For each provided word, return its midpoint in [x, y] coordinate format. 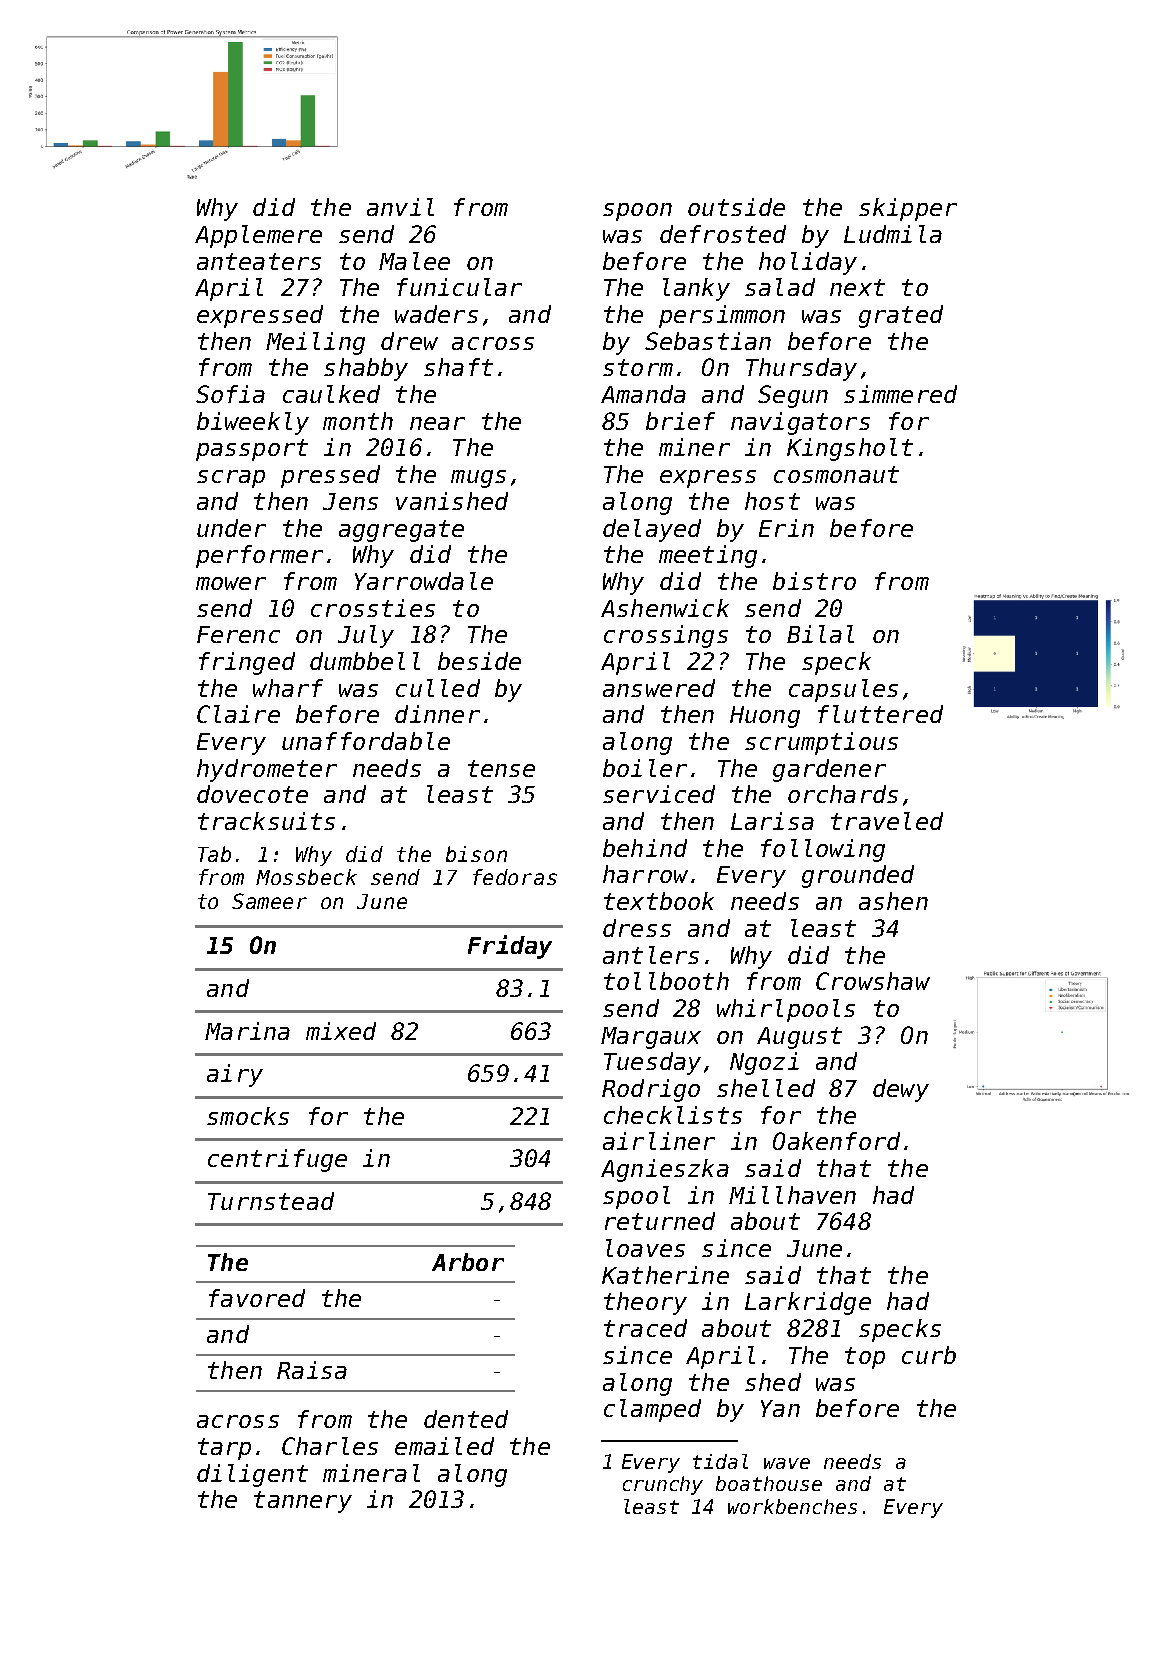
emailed [444, 1446]
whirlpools [786, 1010]
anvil [400, 207]
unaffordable [366, 741]
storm [638, 367]
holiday [808, 263]
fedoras [515, 877]
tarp [224, 1449]
